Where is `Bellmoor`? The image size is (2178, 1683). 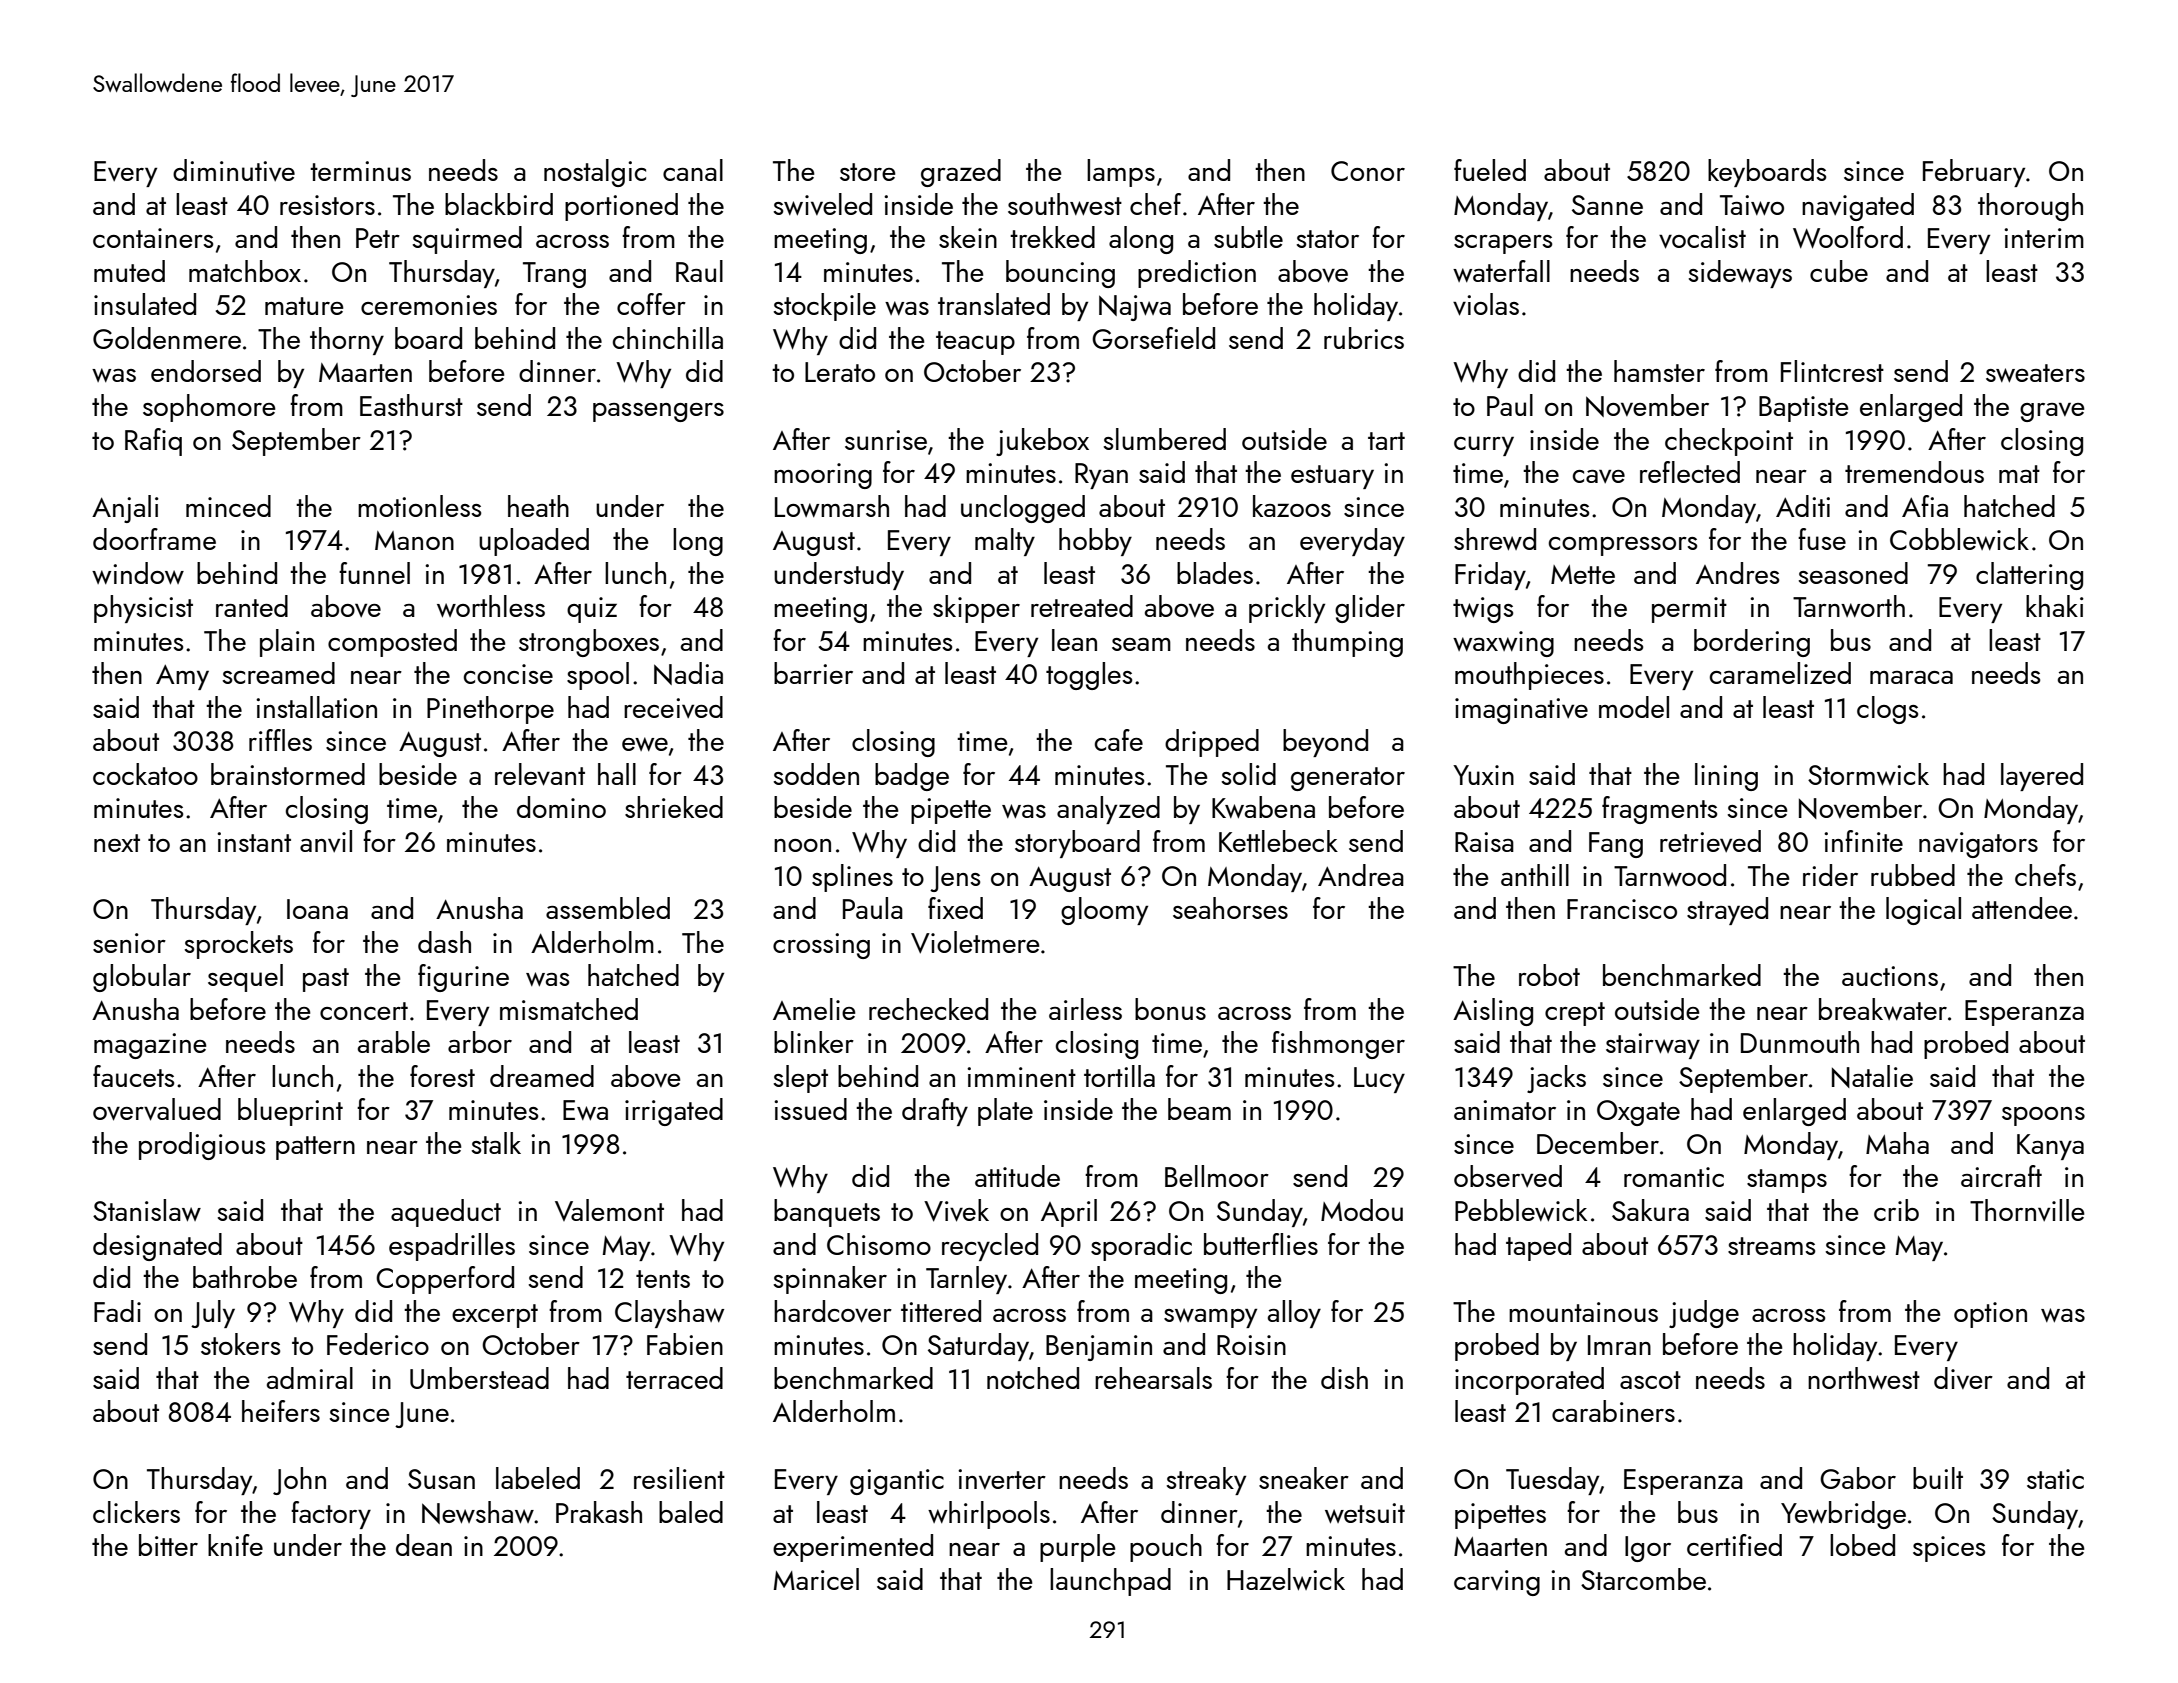
Bellmoor is located at coordinates (1217, 1176).
